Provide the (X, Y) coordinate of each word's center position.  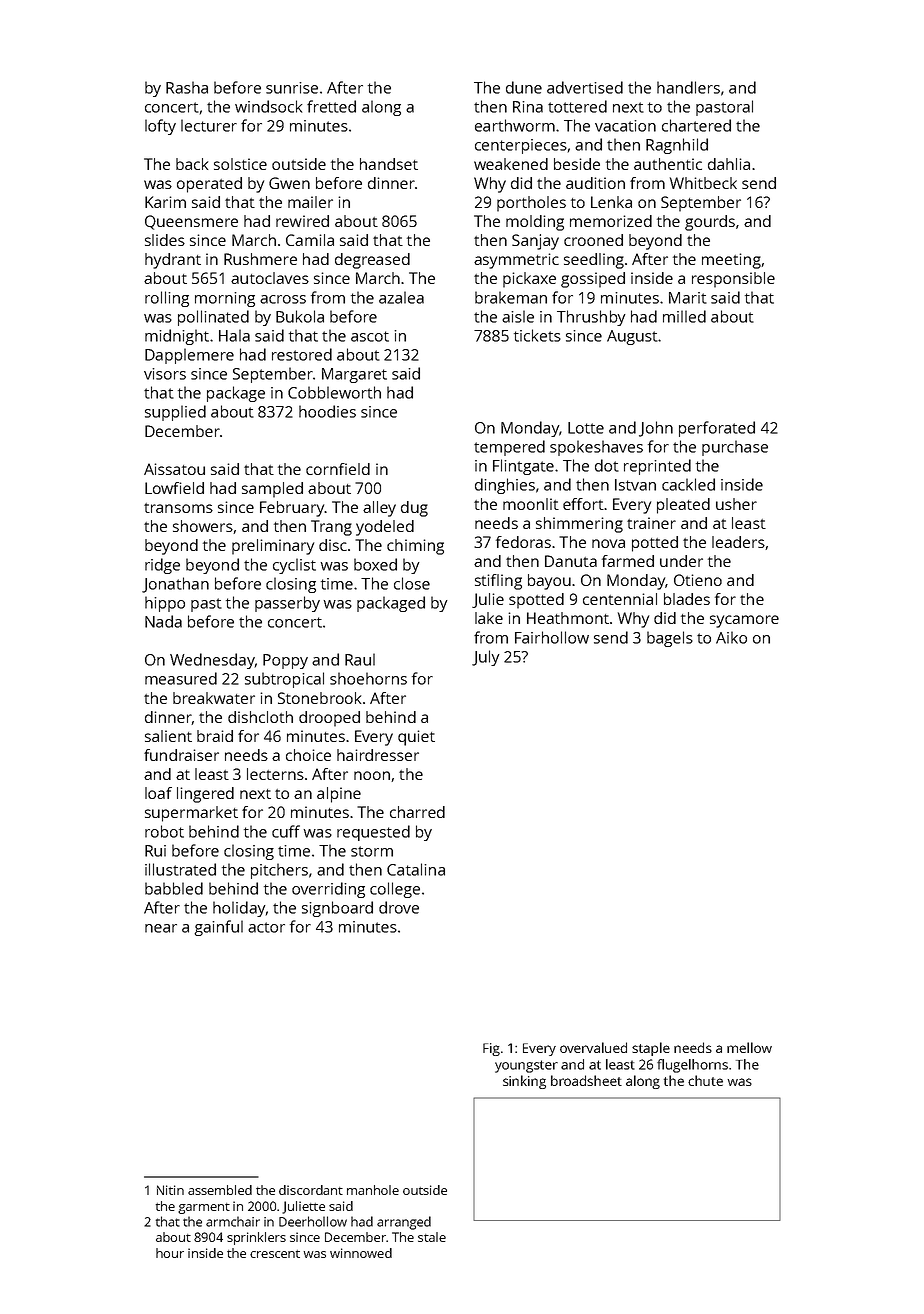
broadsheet (586, 1080)
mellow (749, 1047)
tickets (537, 335)
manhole (373, 1190)
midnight (177, 337)
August (632, 337)
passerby (287, 604)
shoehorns (368, 678)
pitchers (279, 871)
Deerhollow (313, 1221)
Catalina (416, 869)
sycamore (744, 621)
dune (524, 87)
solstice (240, 164)
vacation (625, 126)
